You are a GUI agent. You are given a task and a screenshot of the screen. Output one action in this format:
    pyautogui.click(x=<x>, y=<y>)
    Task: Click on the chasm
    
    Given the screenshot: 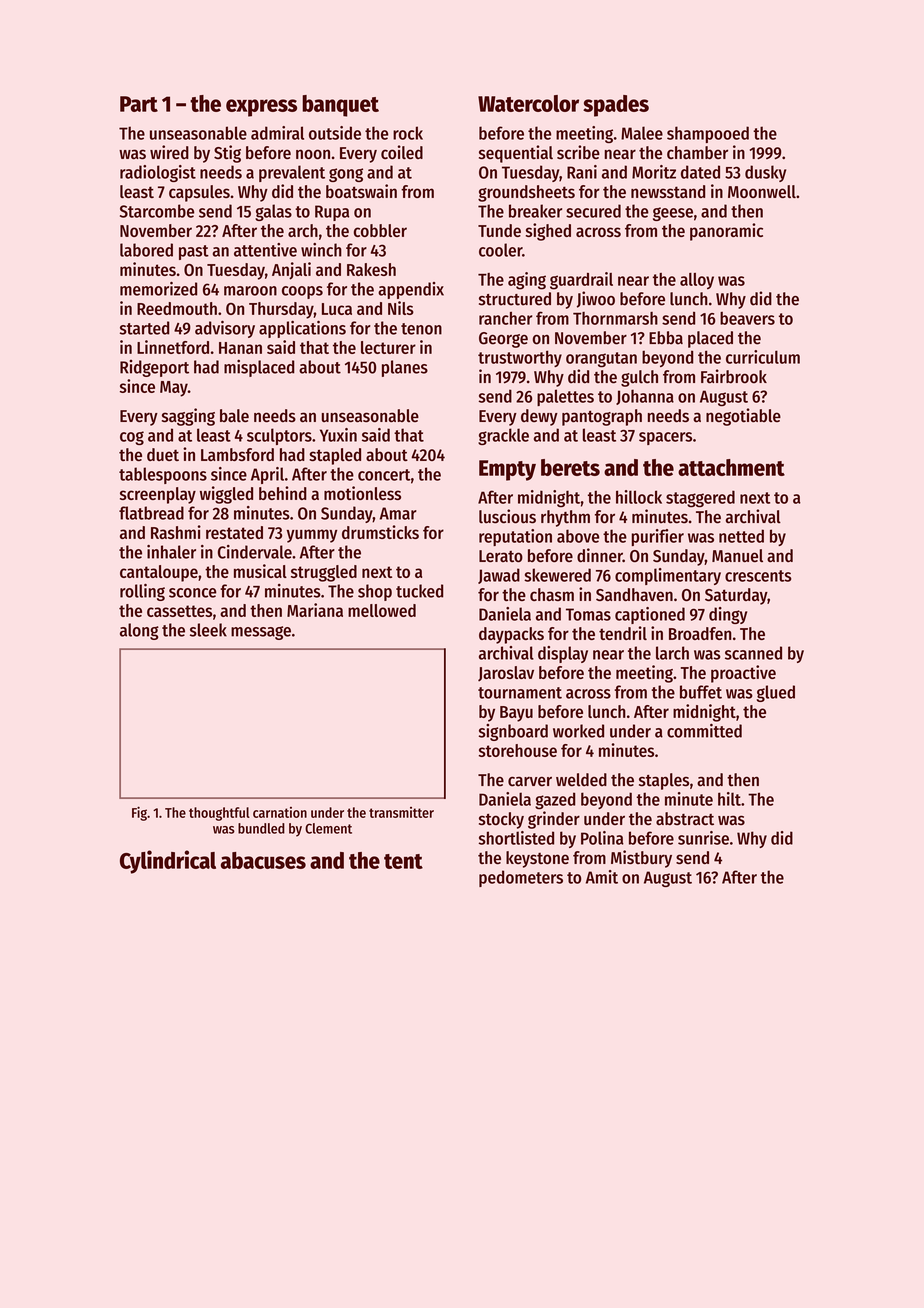 What is the action you would take?
    pyautogui.click(x=552, y=594)
